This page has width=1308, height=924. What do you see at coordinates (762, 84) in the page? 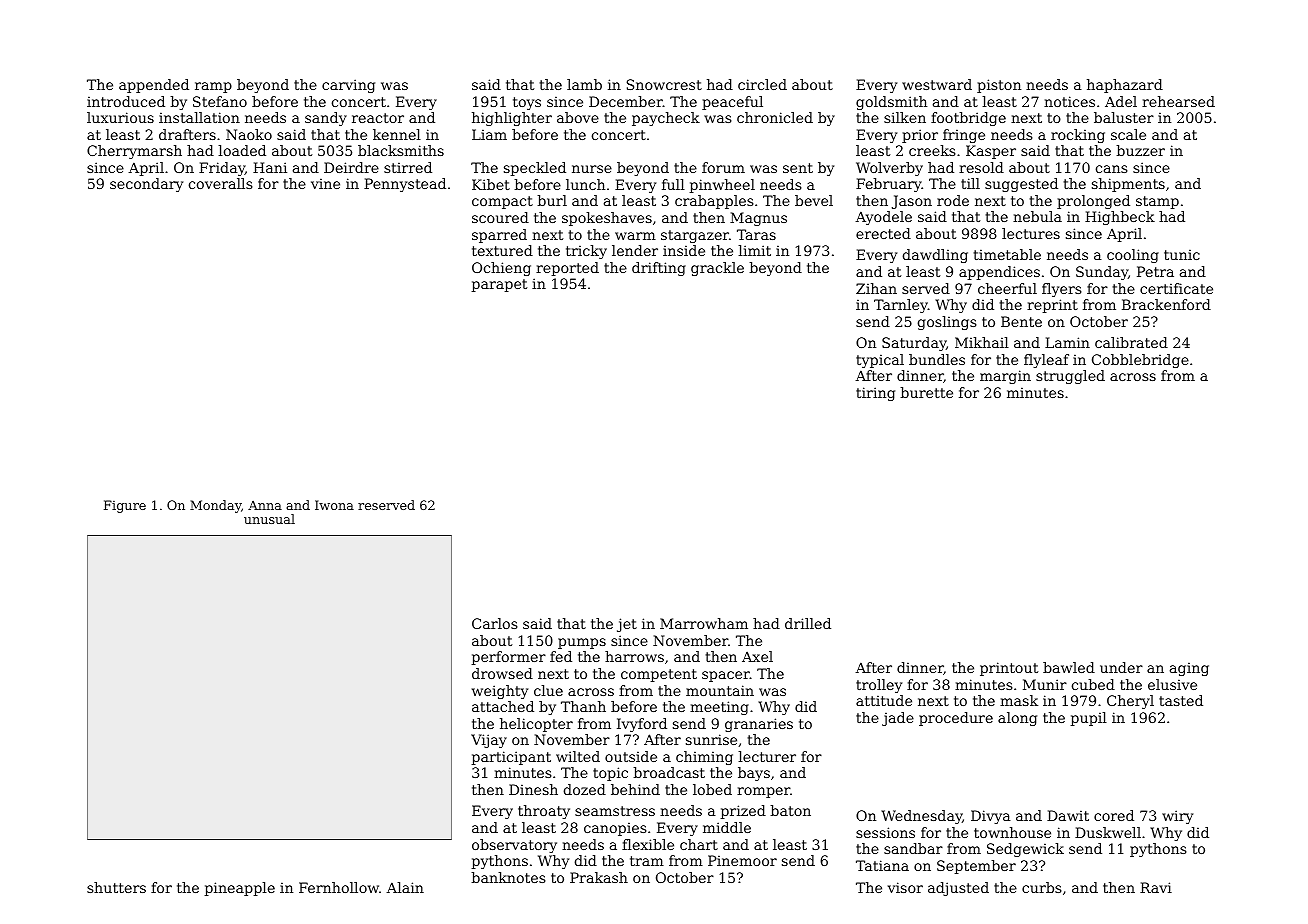
I see `circled` at bounding box center [762, 84].
